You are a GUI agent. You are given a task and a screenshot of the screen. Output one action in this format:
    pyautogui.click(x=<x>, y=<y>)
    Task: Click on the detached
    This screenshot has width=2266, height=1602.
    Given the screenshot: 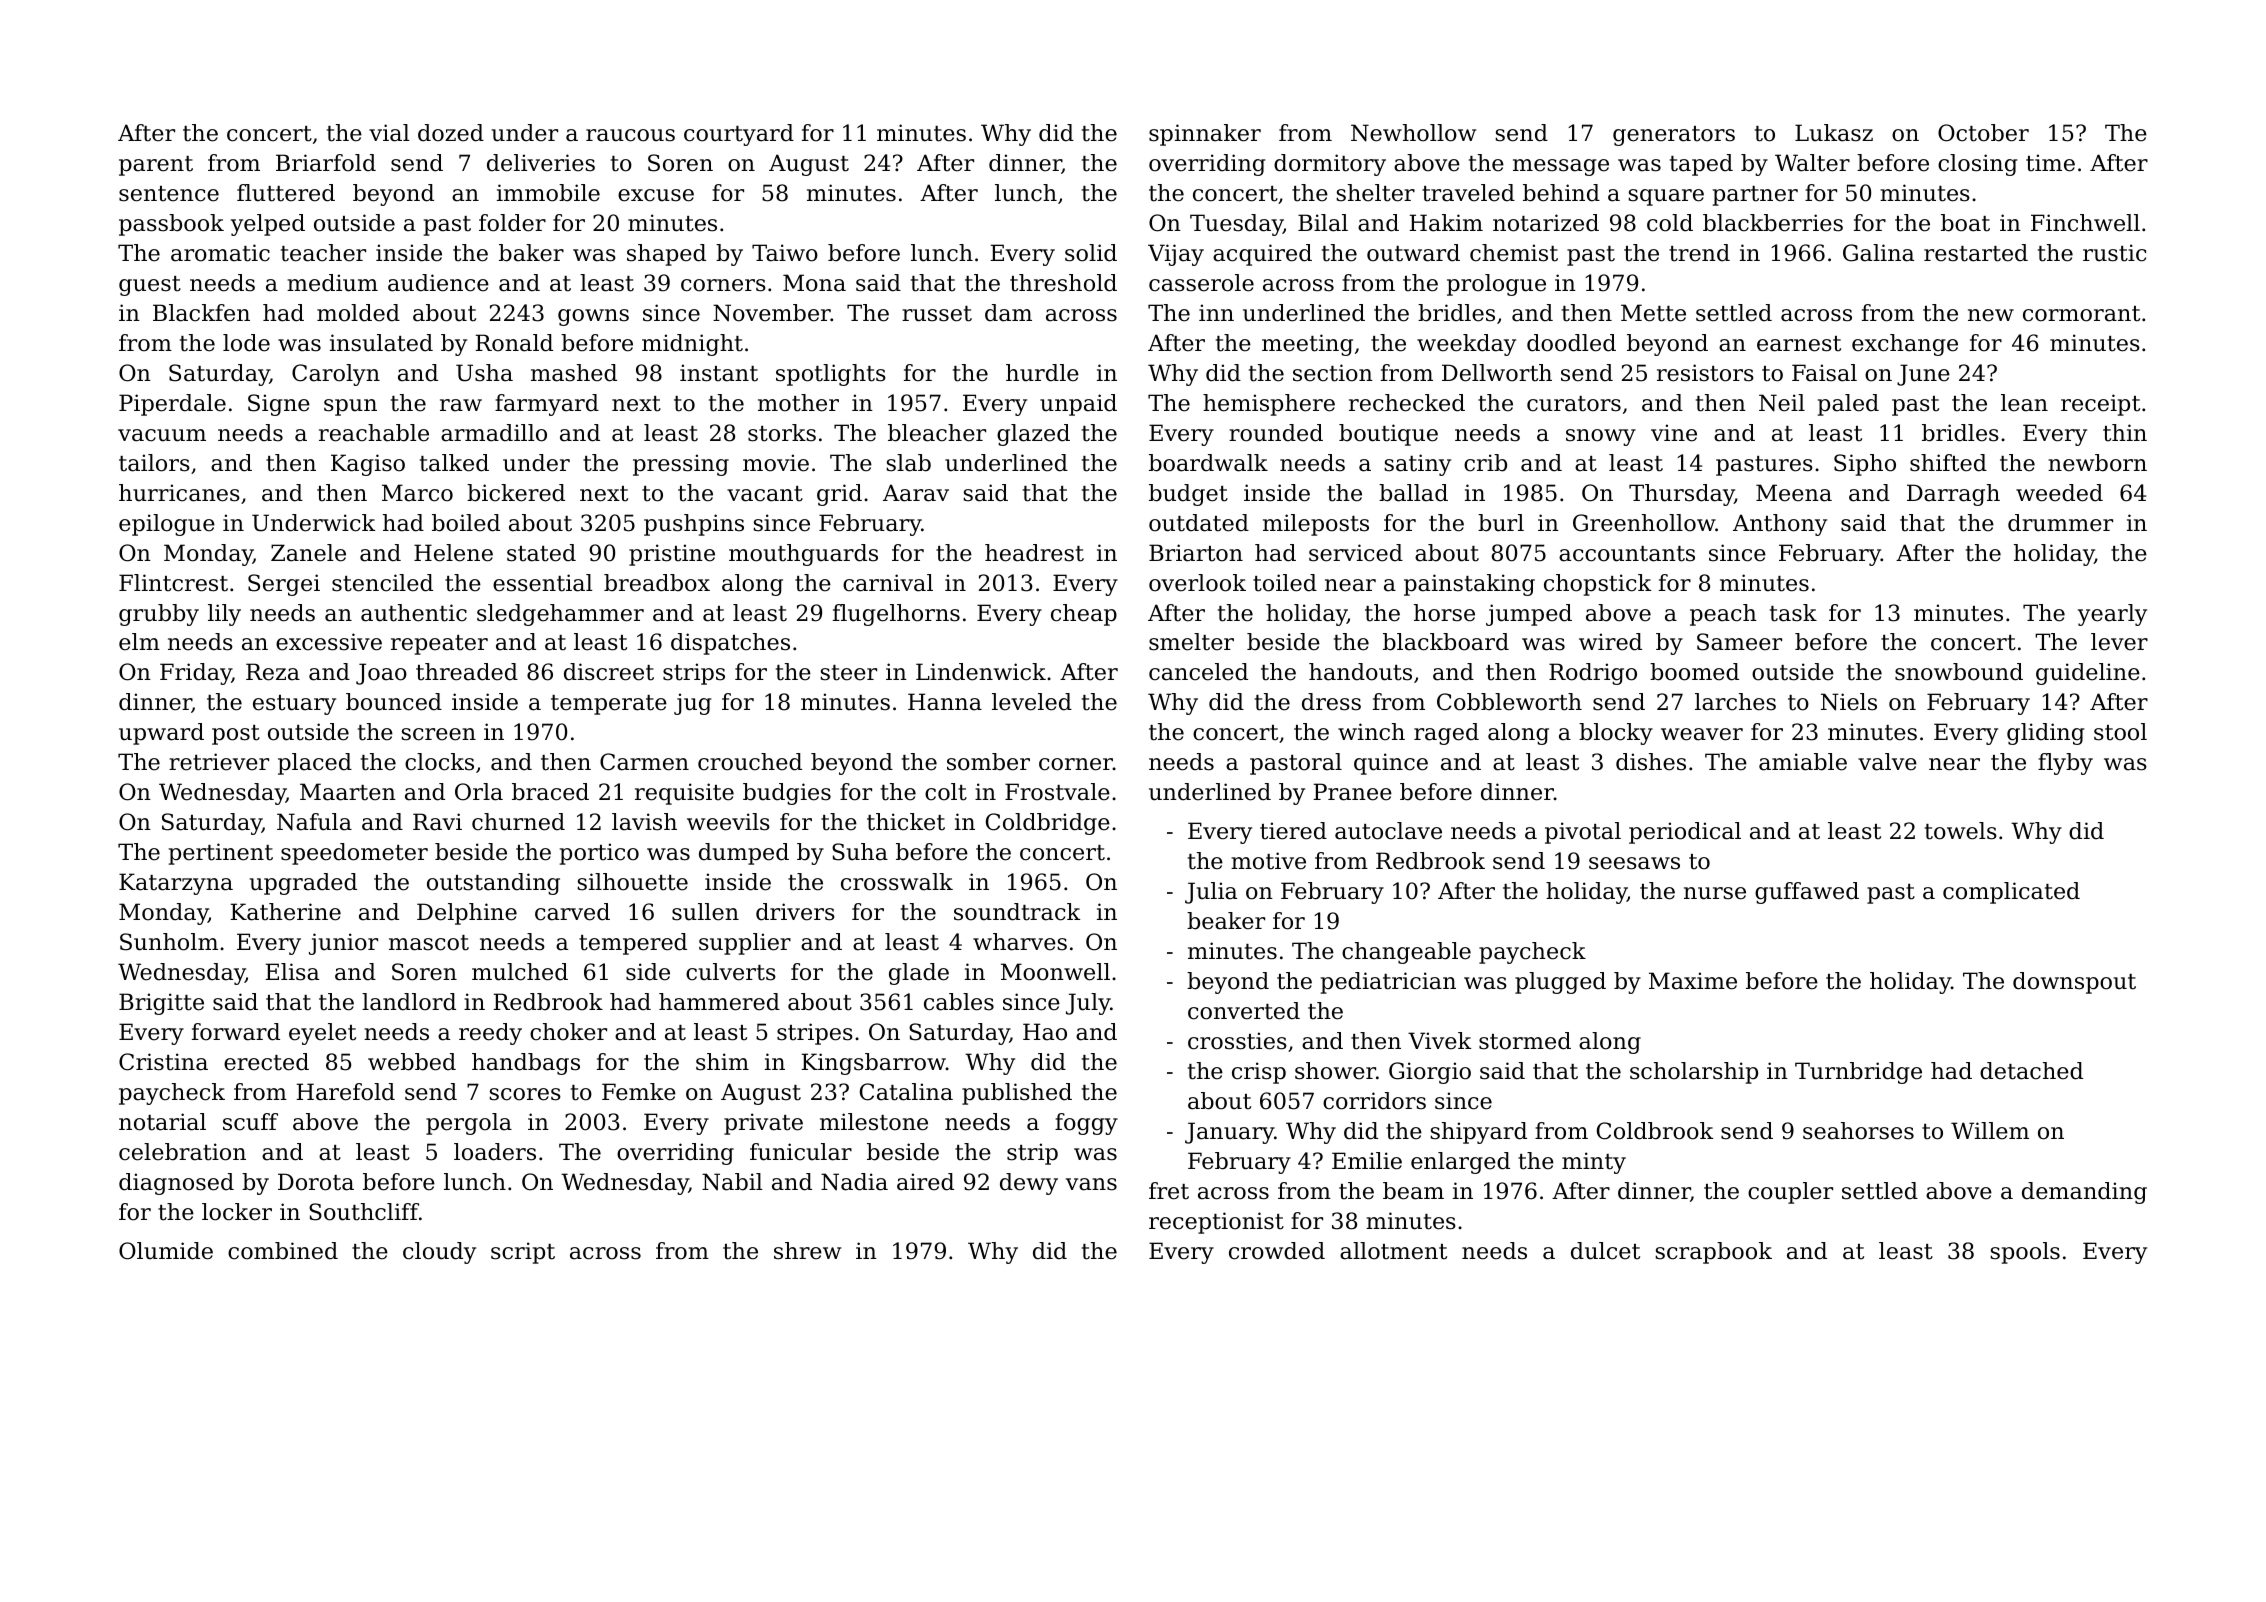 What is the action you would take?
    pyautogui.click(x=2031, y=1071)
